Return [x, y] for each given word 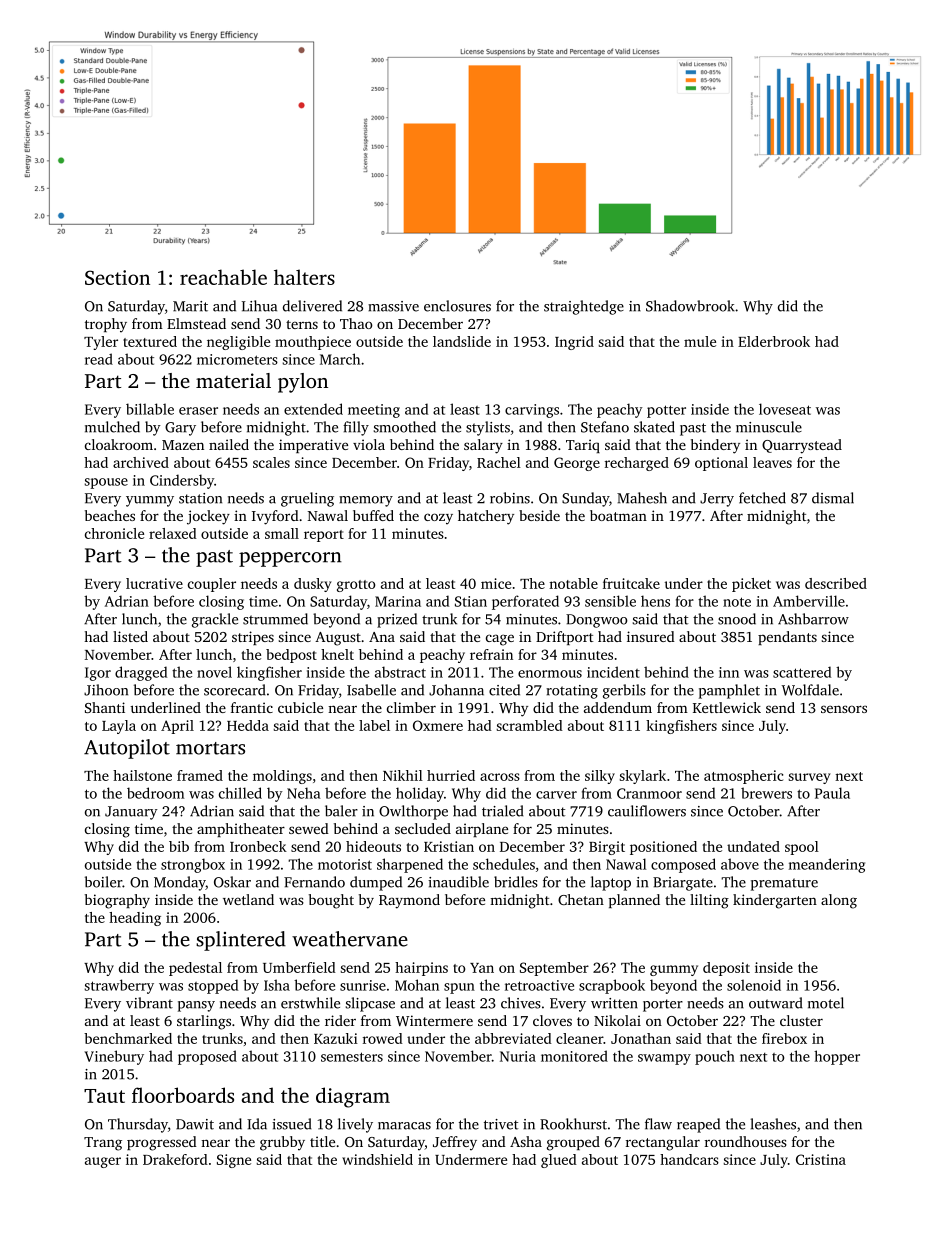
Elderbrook [774, 341]
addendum [618, 707]
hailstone [142, 775]
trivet [501, 1124]
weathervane [350, 939]
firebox [784, 1038]
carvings [532, 411]
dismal [833, 498]
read [99, 359]
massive [393, 306]
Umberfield [299, 967]
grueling [307, 499]
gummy [674, 970]
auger [103, 1162]
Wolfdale [810, 690]
